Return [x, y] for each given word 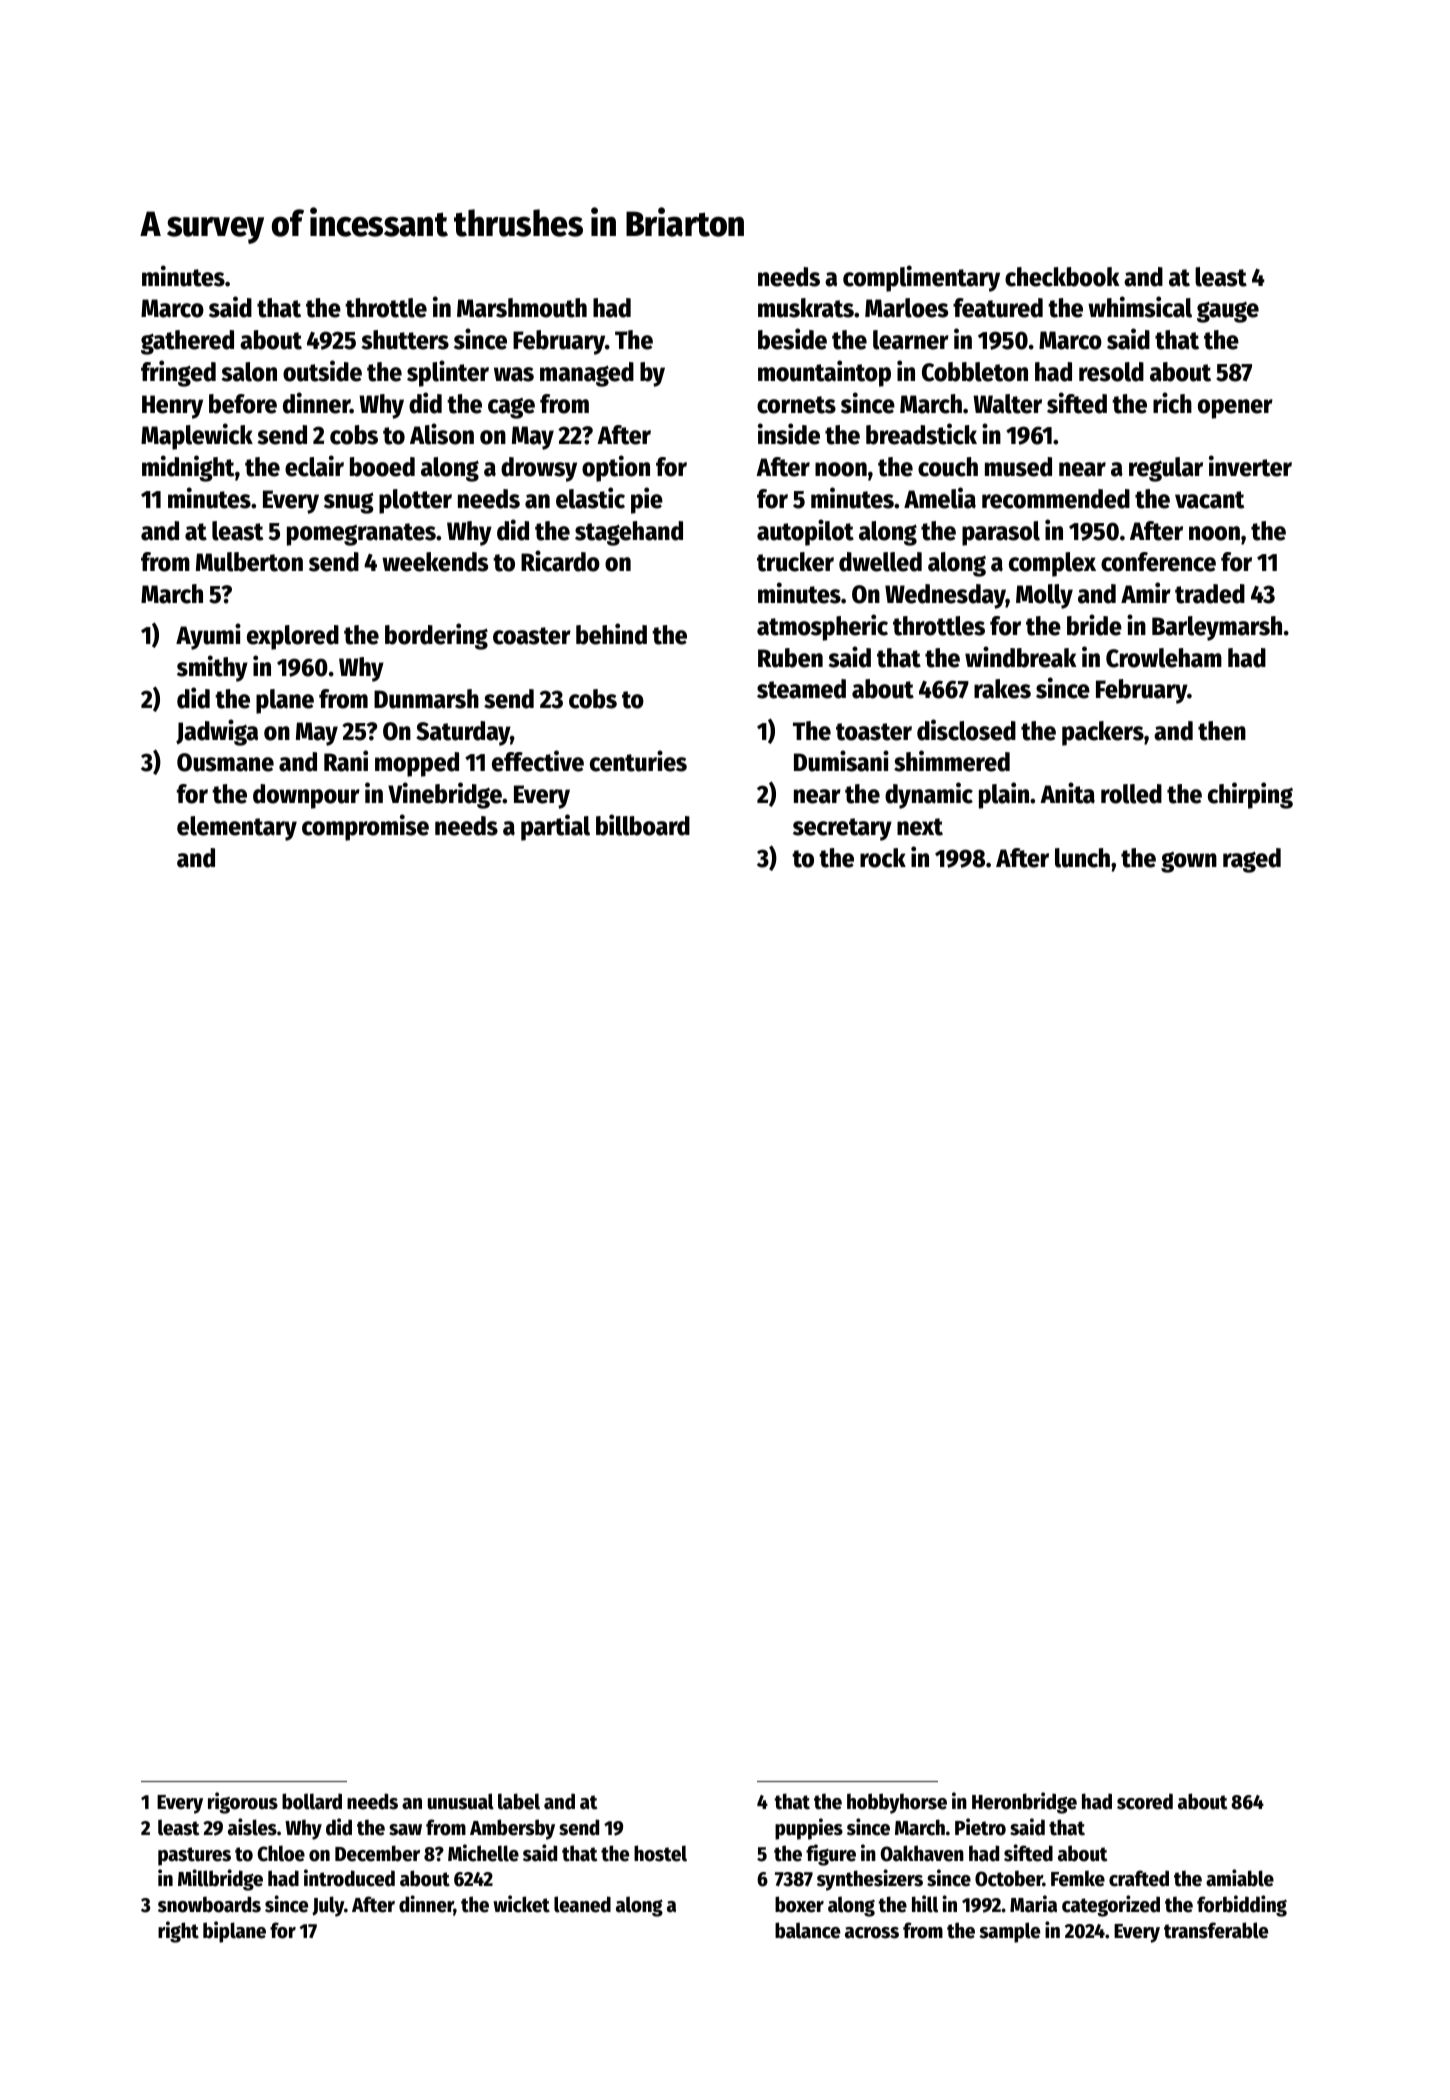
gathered [187, 342]
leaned [582, 1904]
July [328, 1906]
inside [789, 434]
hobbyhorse [897, 1803]
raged [1252, 860]
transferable [1216, 1930]
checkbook [1062, 277]
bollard [312, 1801]
